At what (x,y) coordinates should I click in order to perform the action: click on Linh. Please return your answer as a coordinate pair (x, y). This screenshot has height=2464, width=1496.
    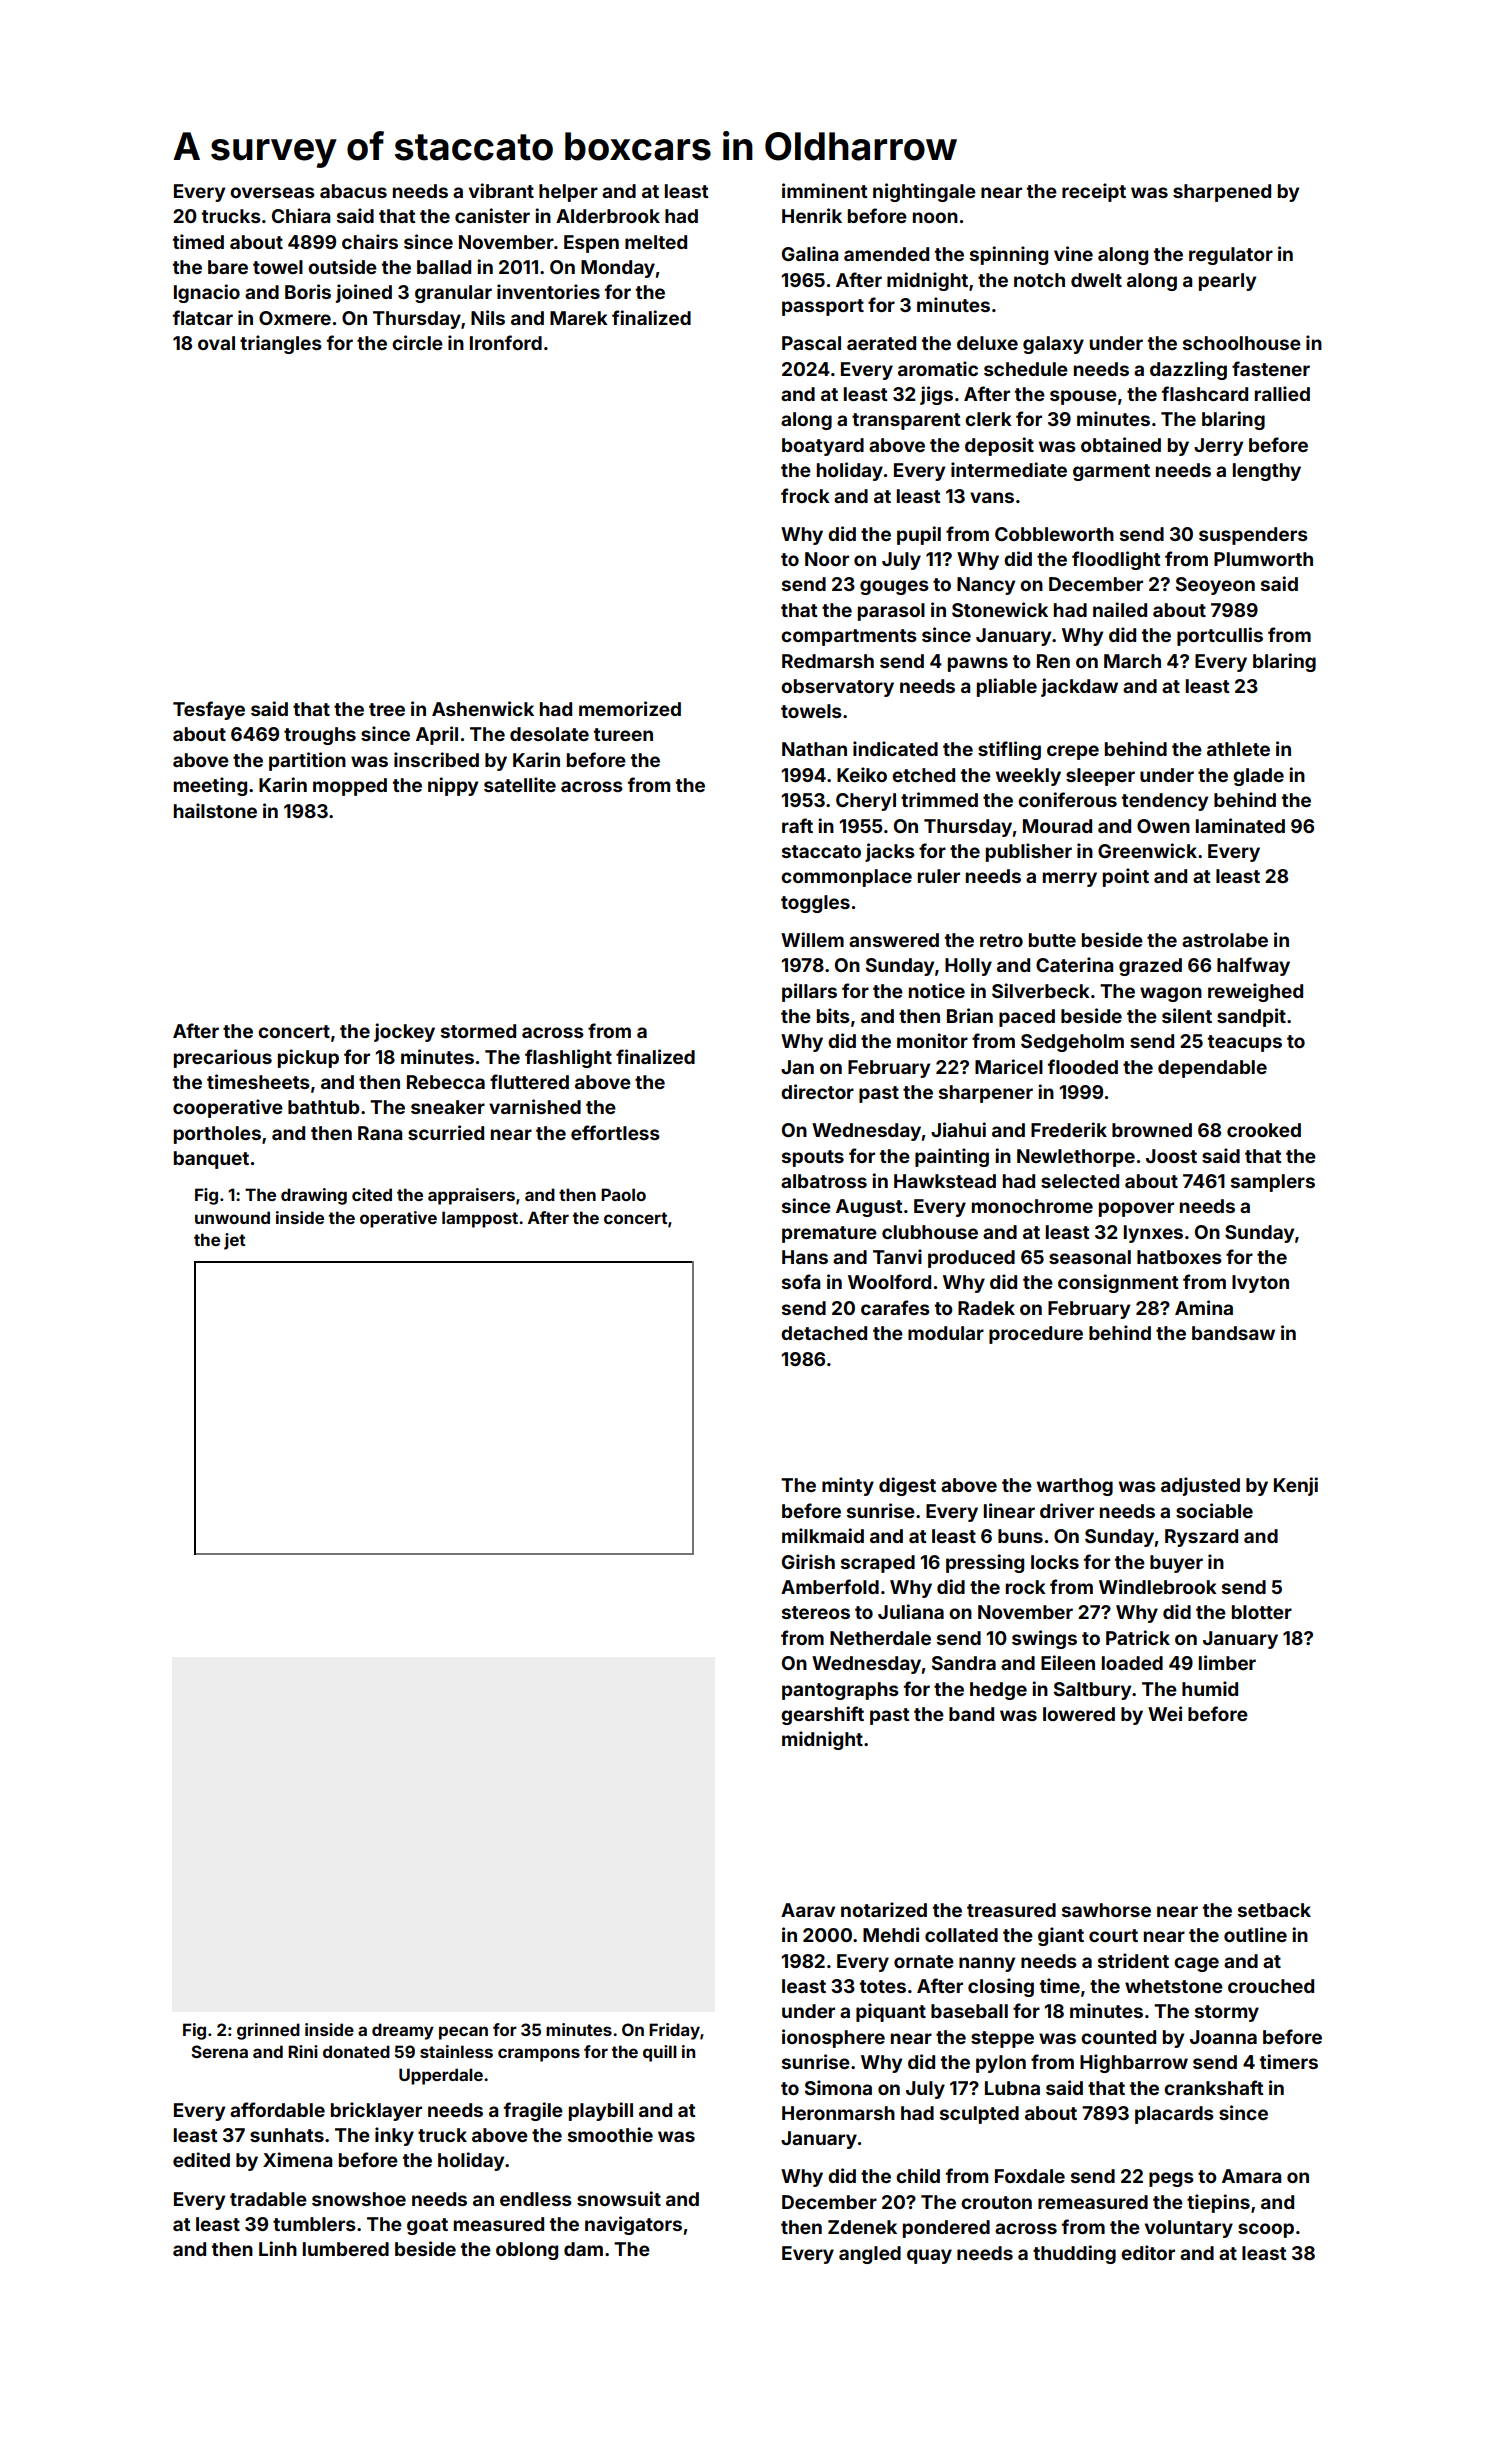
    Looking at the image, I should click on (278, 2248).
